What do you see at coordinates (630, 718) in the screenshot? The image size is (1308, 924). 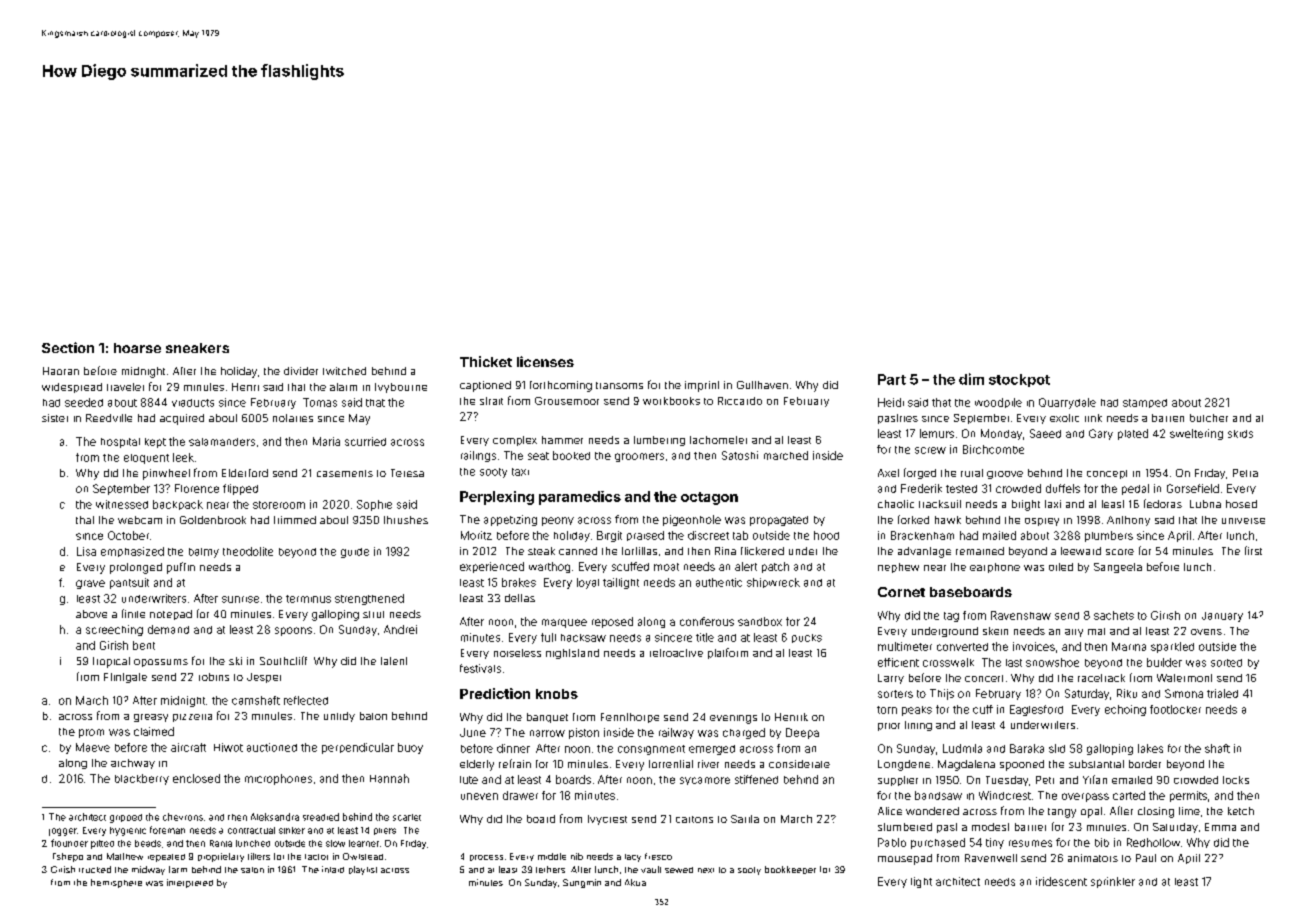 I see `Fennthorpe` at bounding box center [630, 718].
